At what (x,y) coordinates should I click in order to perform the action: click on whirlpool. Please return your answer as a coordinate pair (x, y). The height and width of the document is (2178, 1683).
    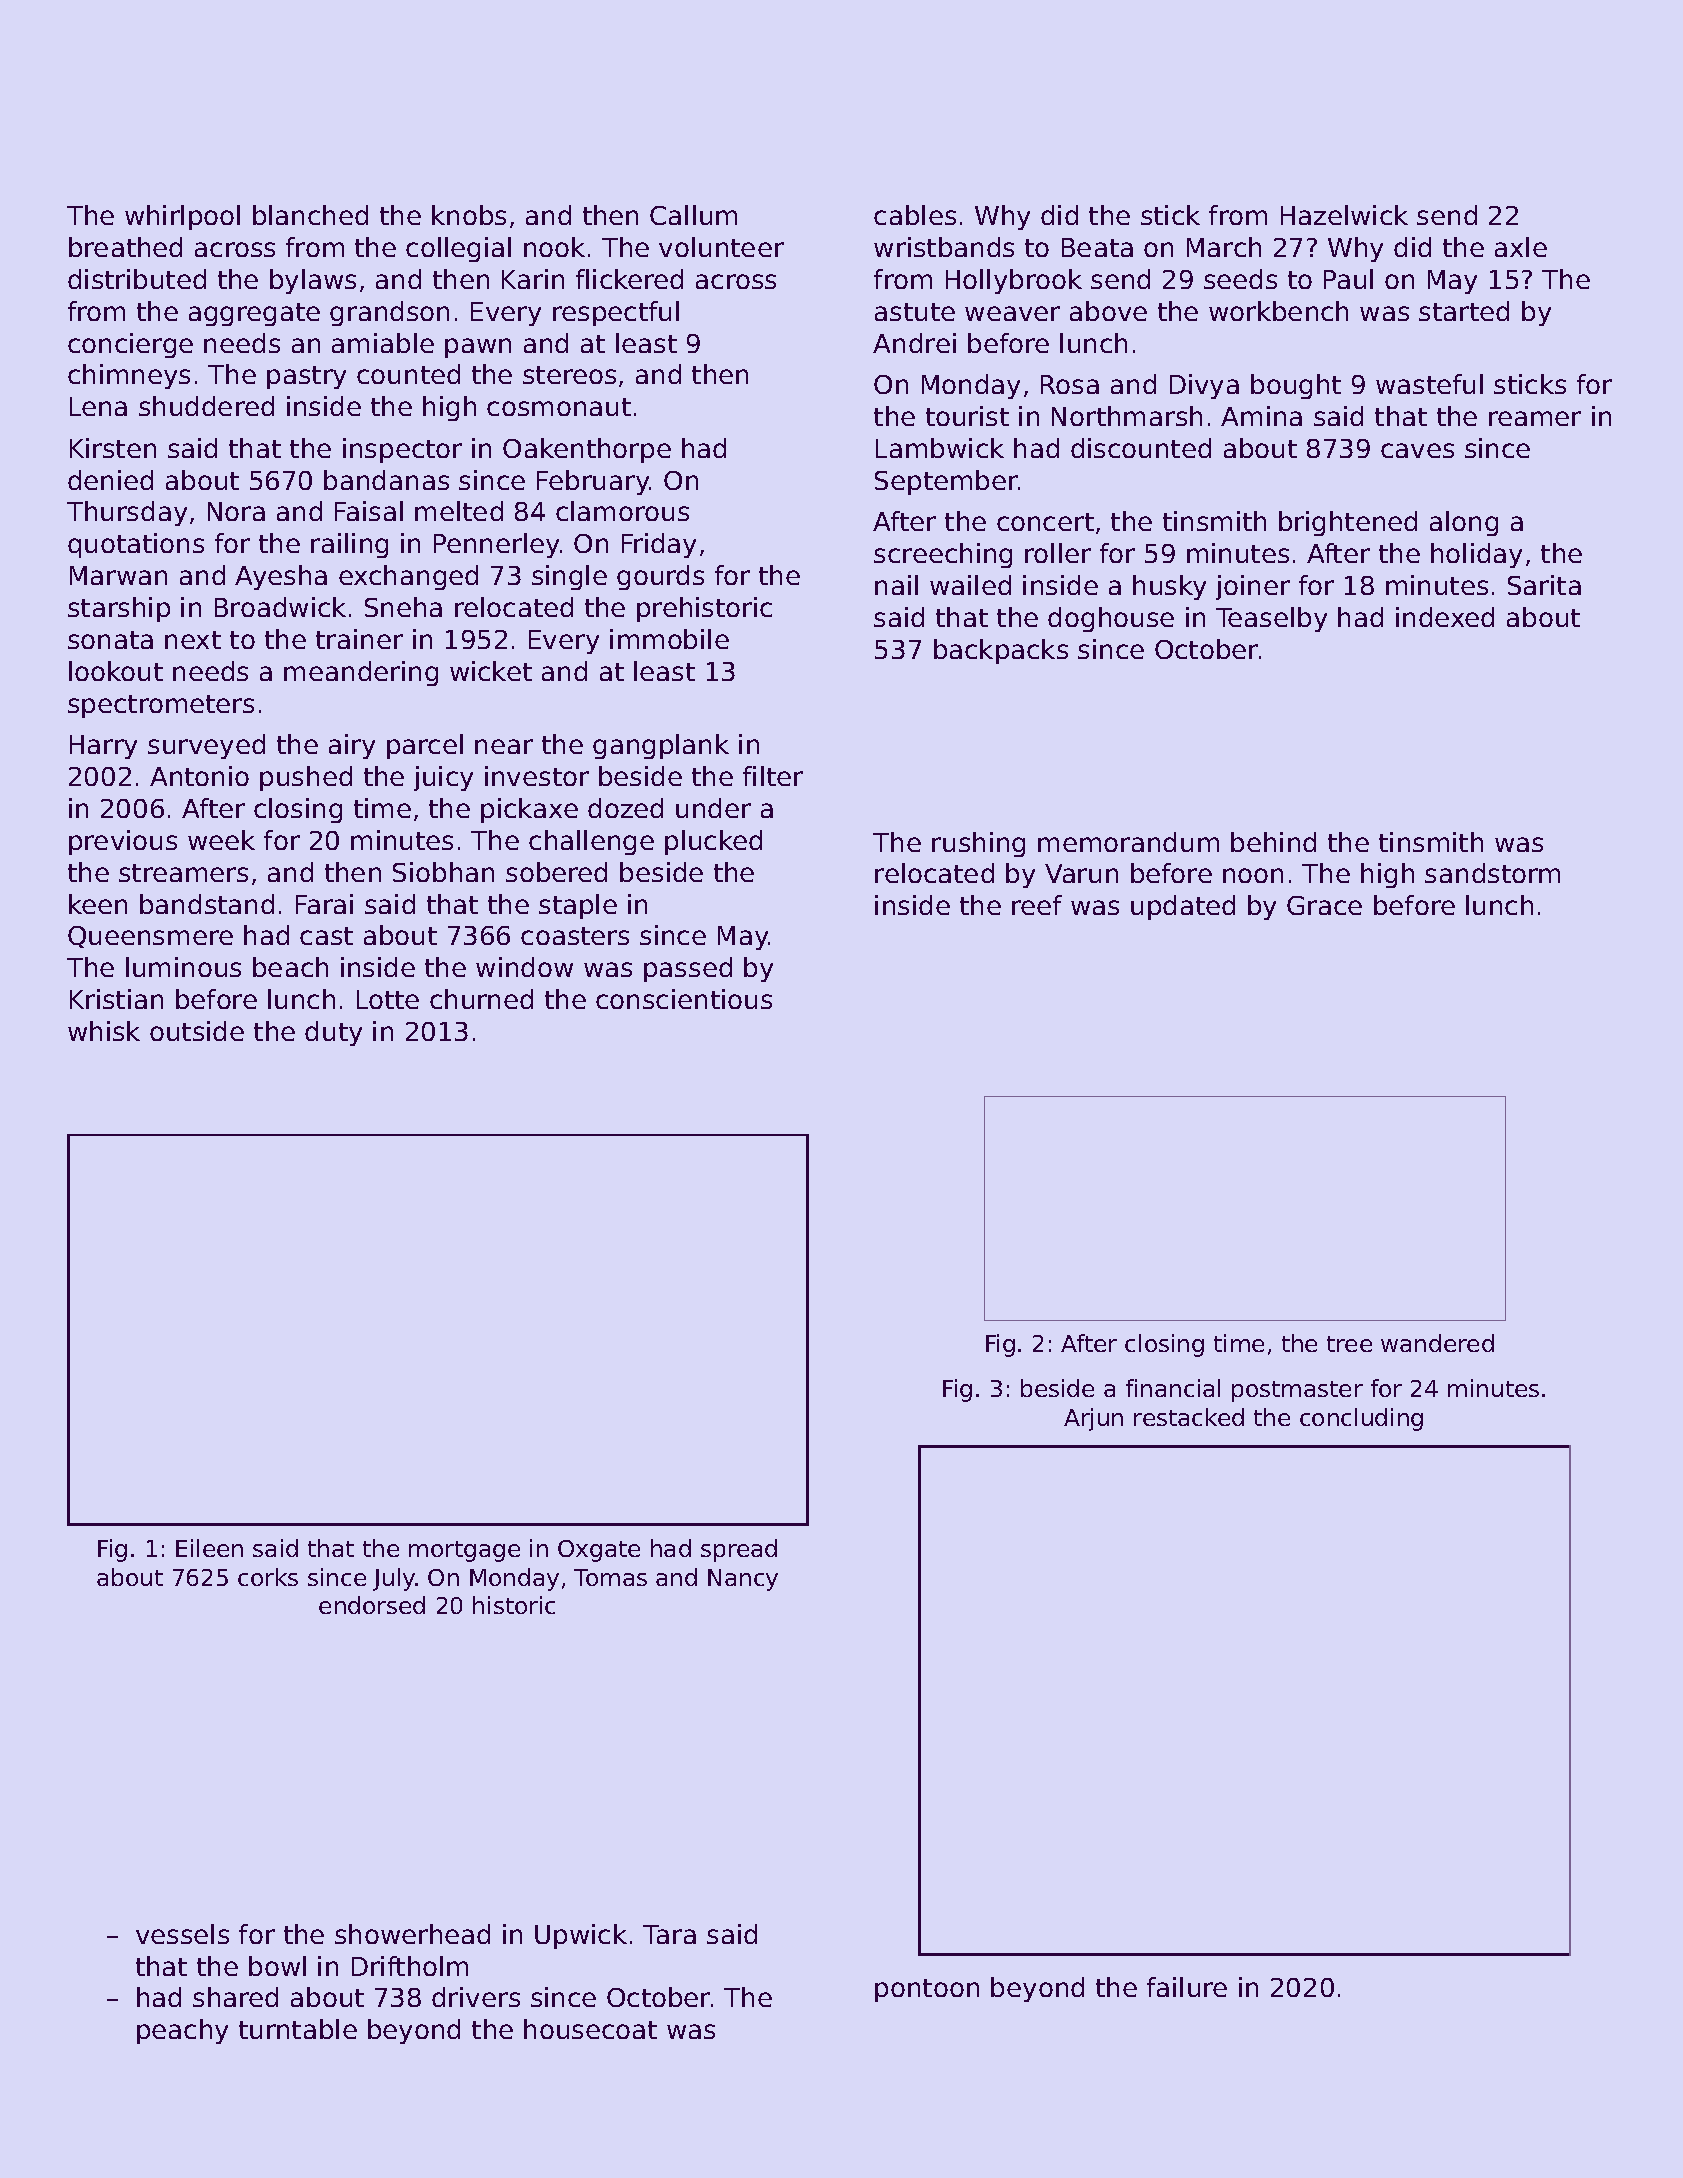
    Looking at the image, I should click on (182, 217).
